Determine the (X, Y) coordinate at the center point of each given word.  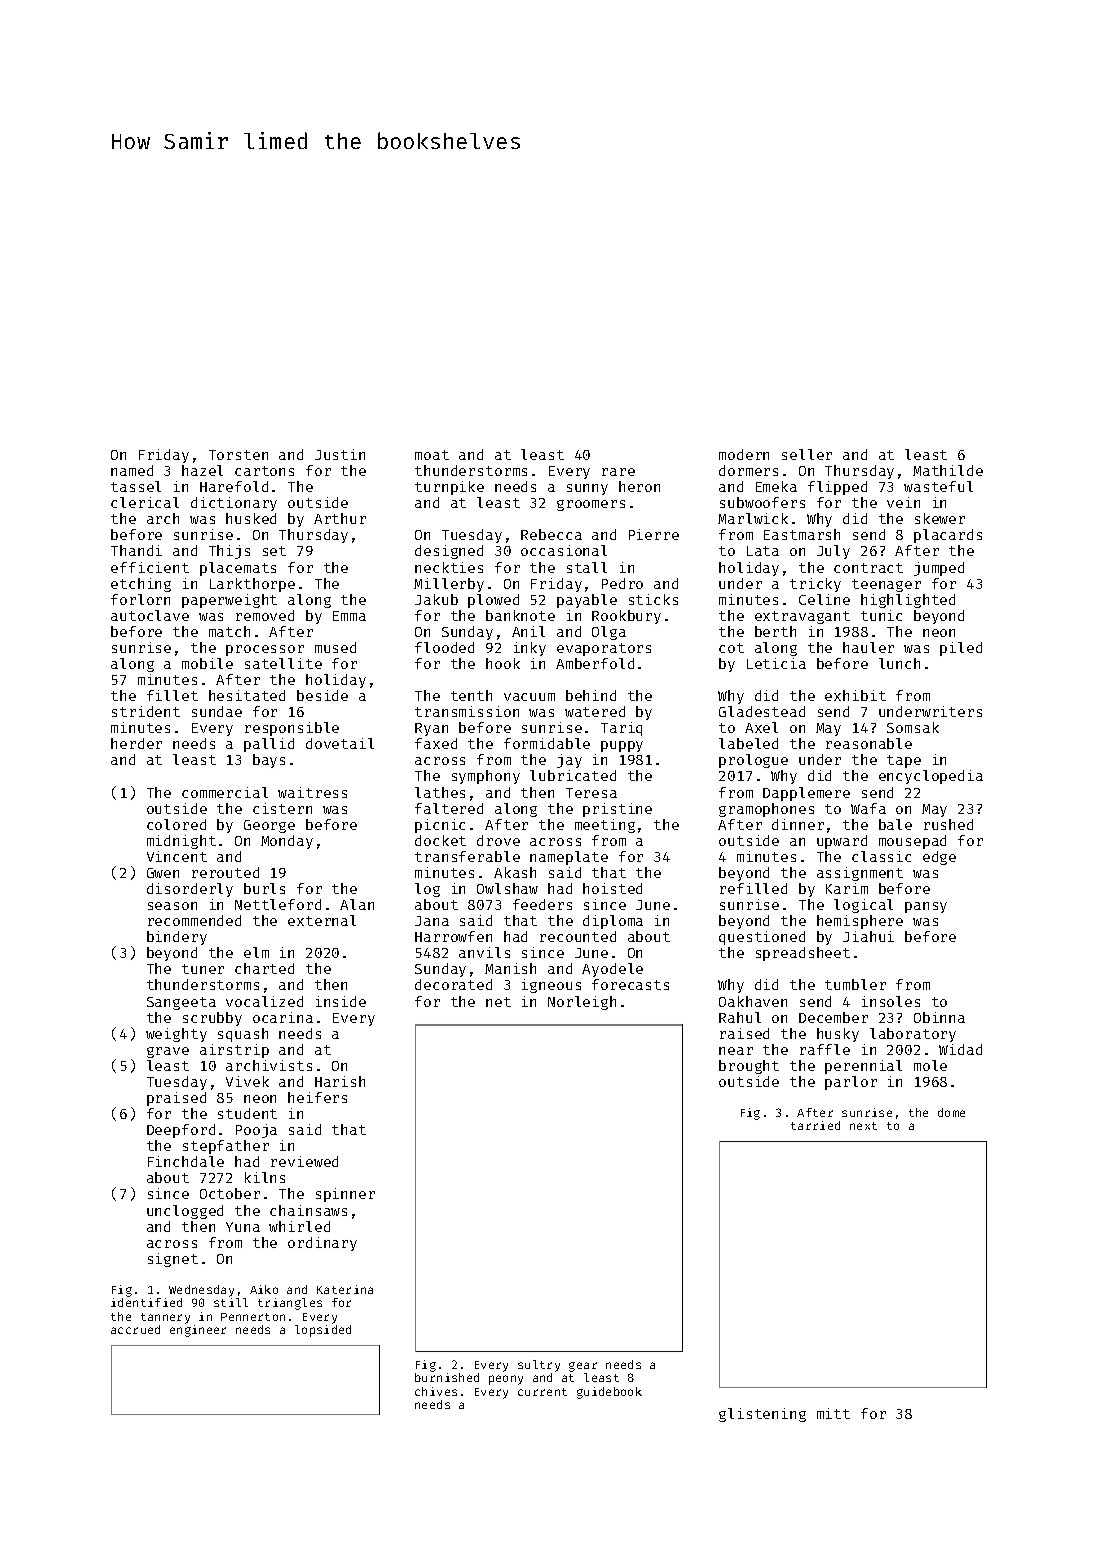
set (274, 551)
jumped (939, 569)
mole (930, 1065)
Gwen (163, 873)
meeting (605, 826)
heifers (317, 1097)
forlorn (140, 599)
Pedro (622, 583)
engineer (198, 1331)
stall (587, 567)
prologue (753, 761)
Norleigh (582, 1003)
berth (775, 631)
